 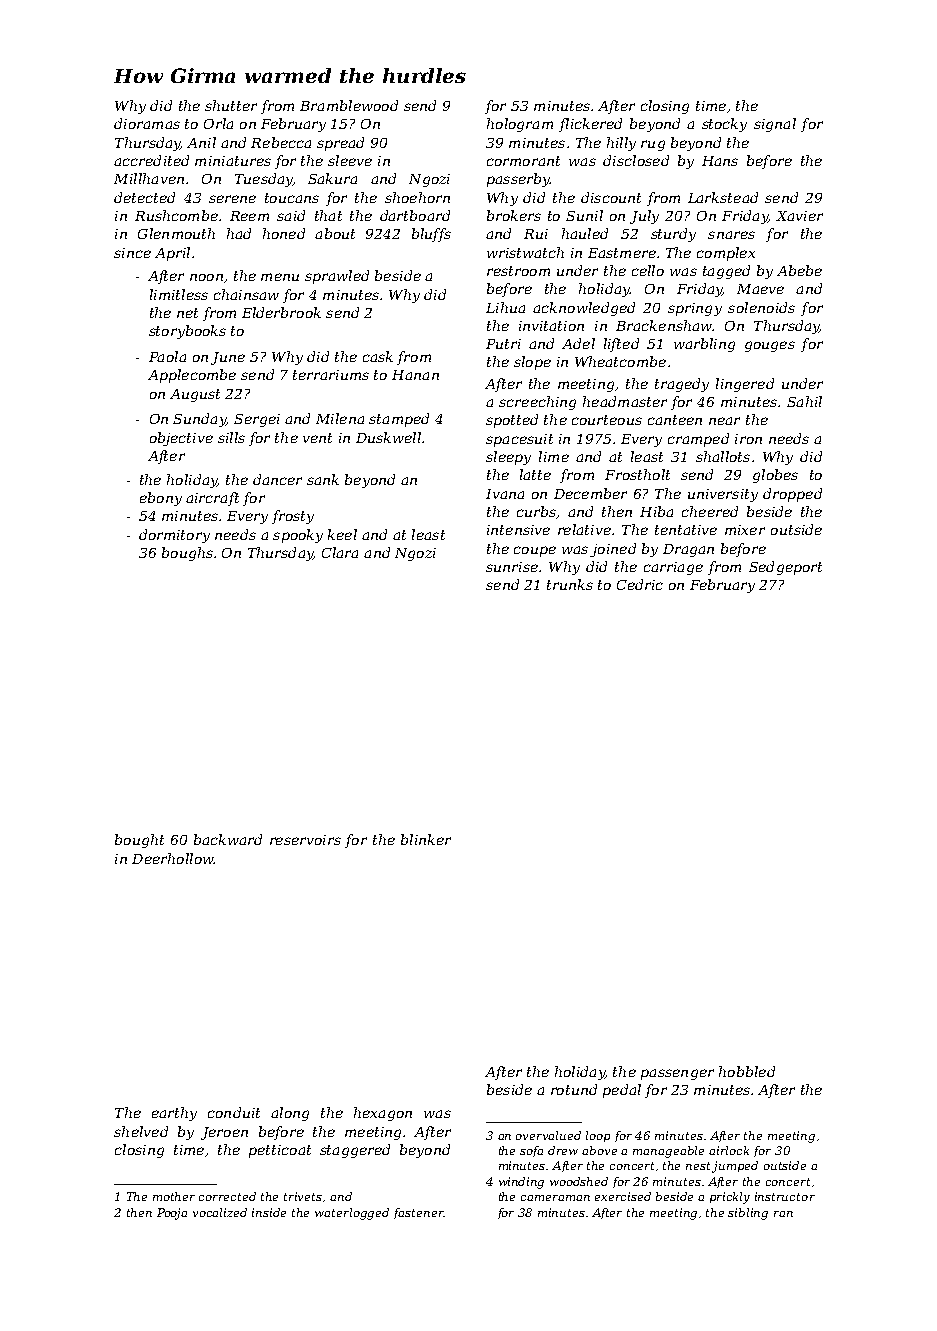 I want to click on sprawled, so click(x=337, y=277).
